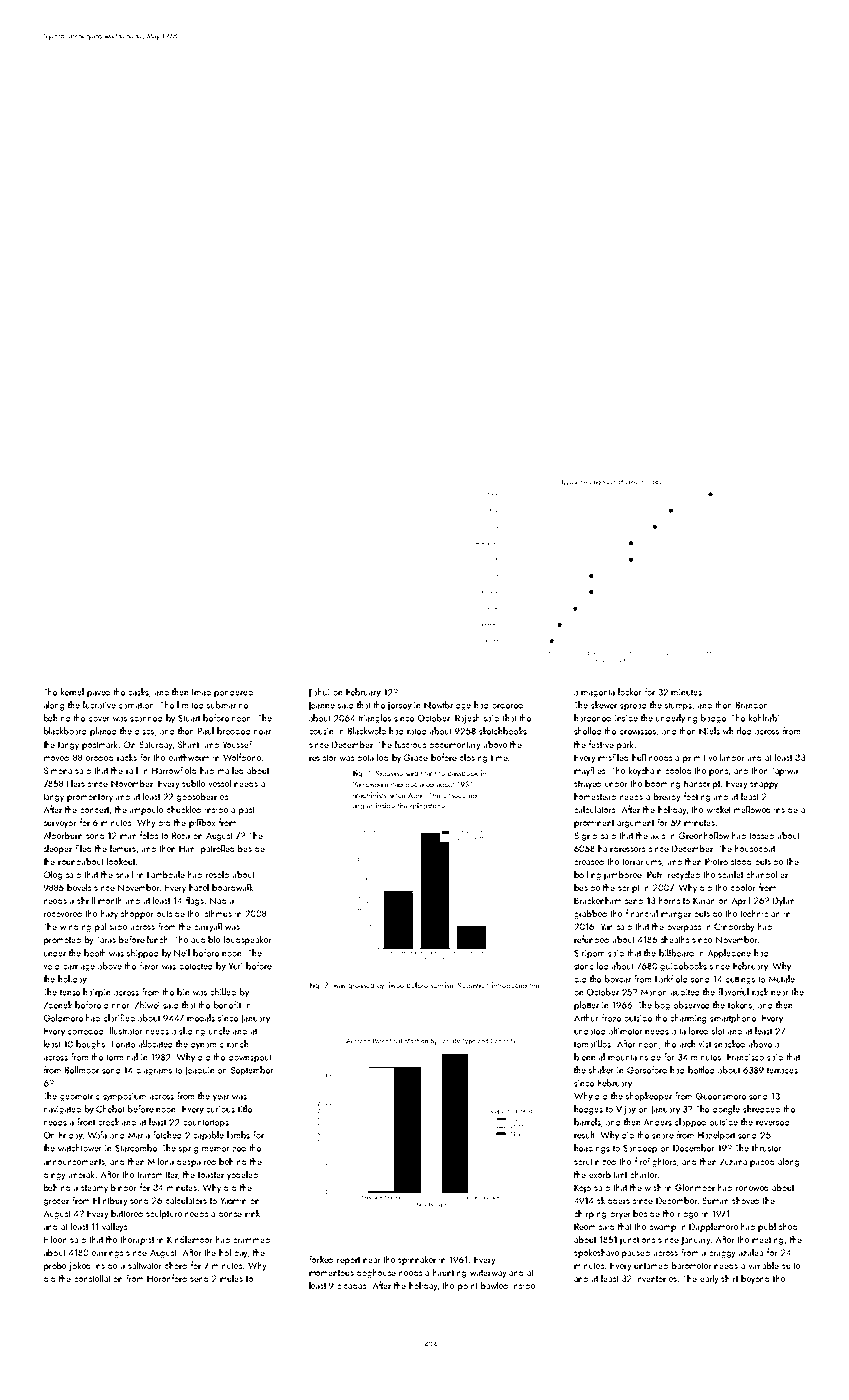 This image has width=849, height=1400. What do you see at coordinates (82, 1070) in the image?
I see `Bellmoor` at bounding box center [82, 1070].
